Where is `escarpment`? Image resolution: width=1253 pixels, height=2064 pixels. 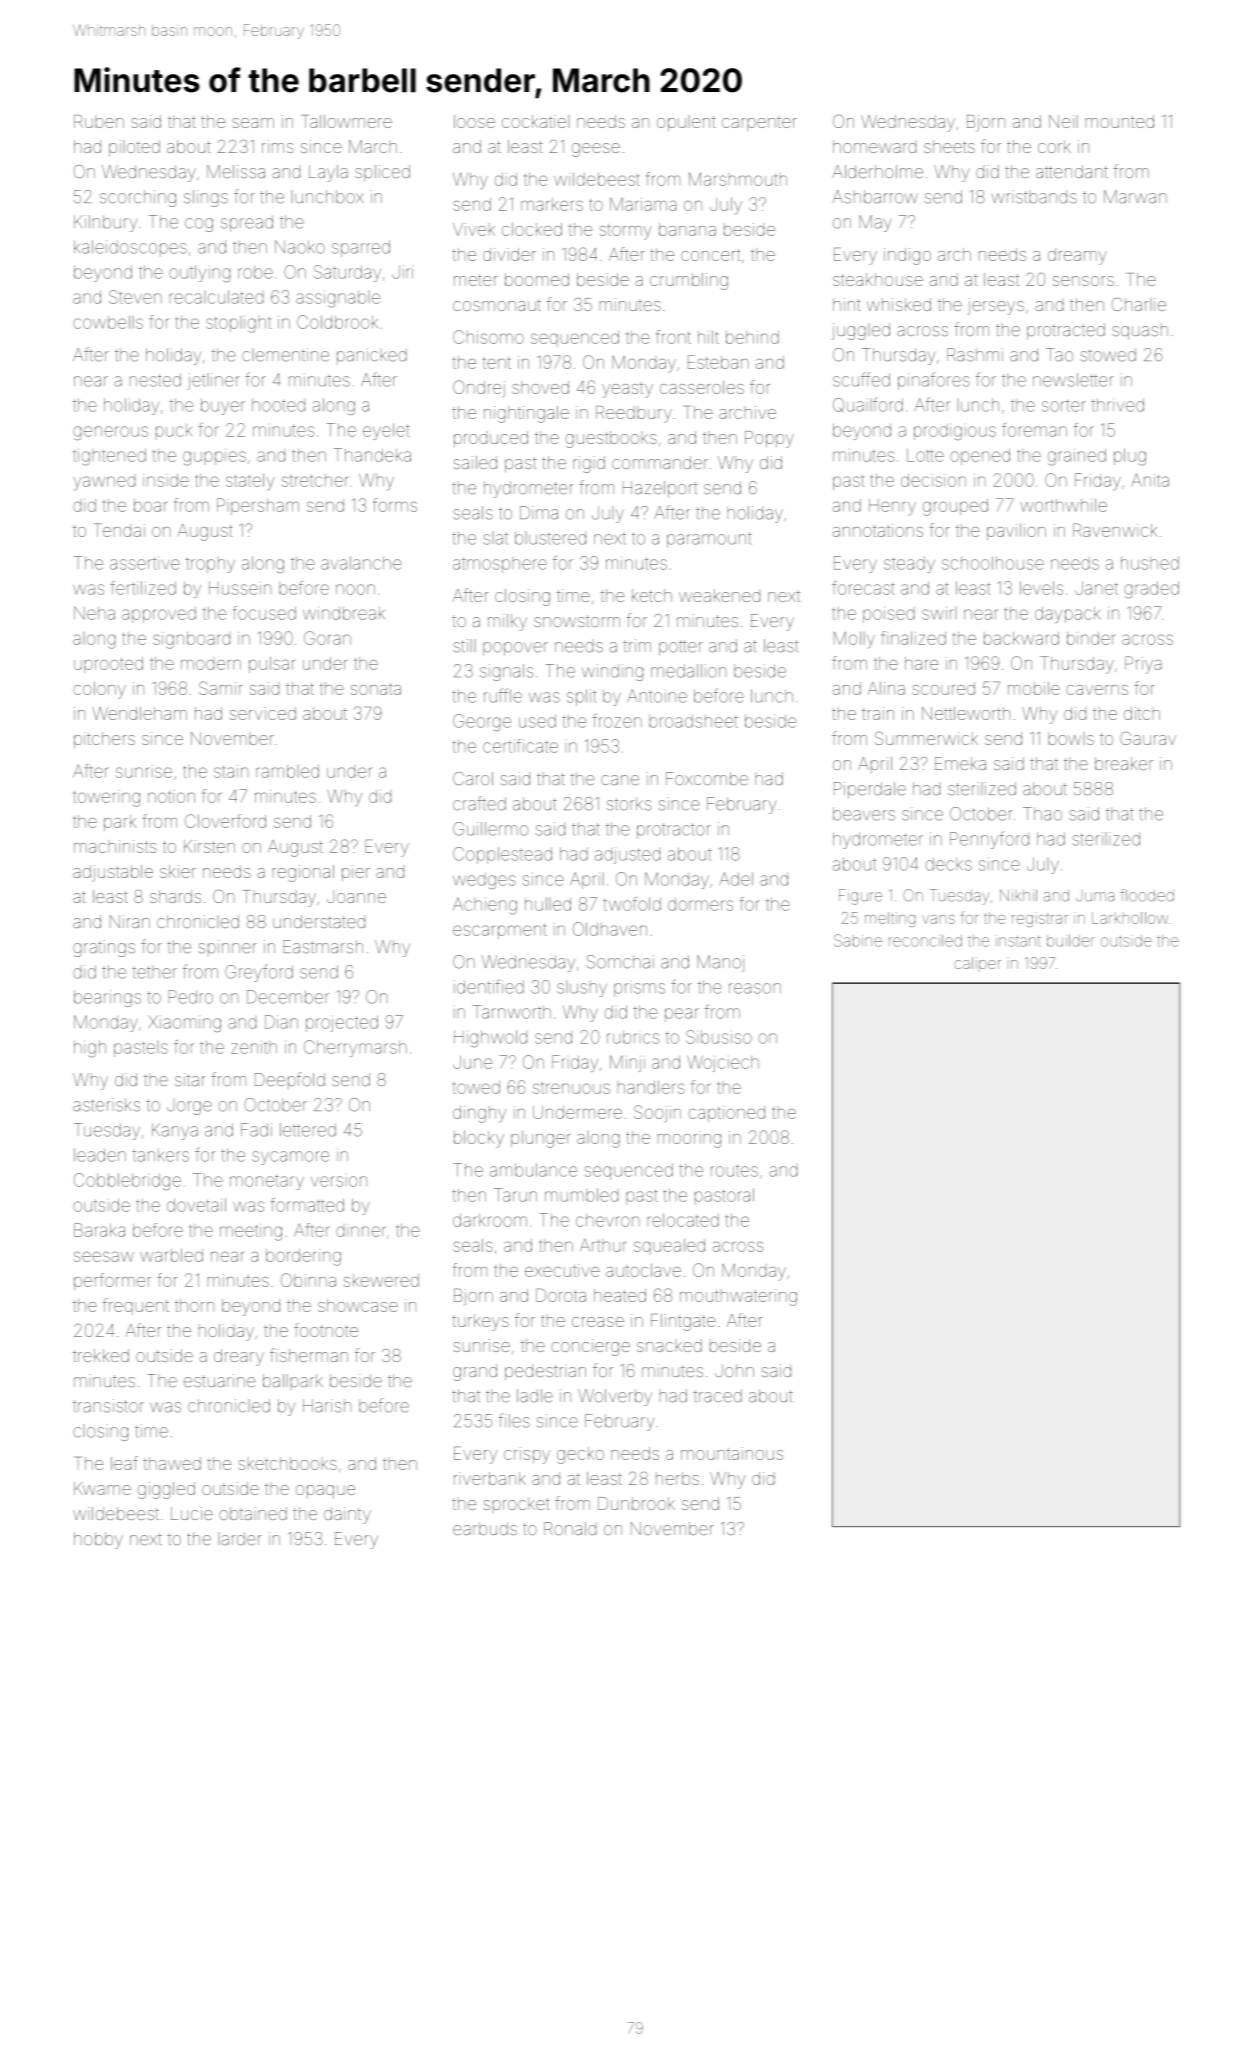 escarpment is located at coordinates (500, 931).
